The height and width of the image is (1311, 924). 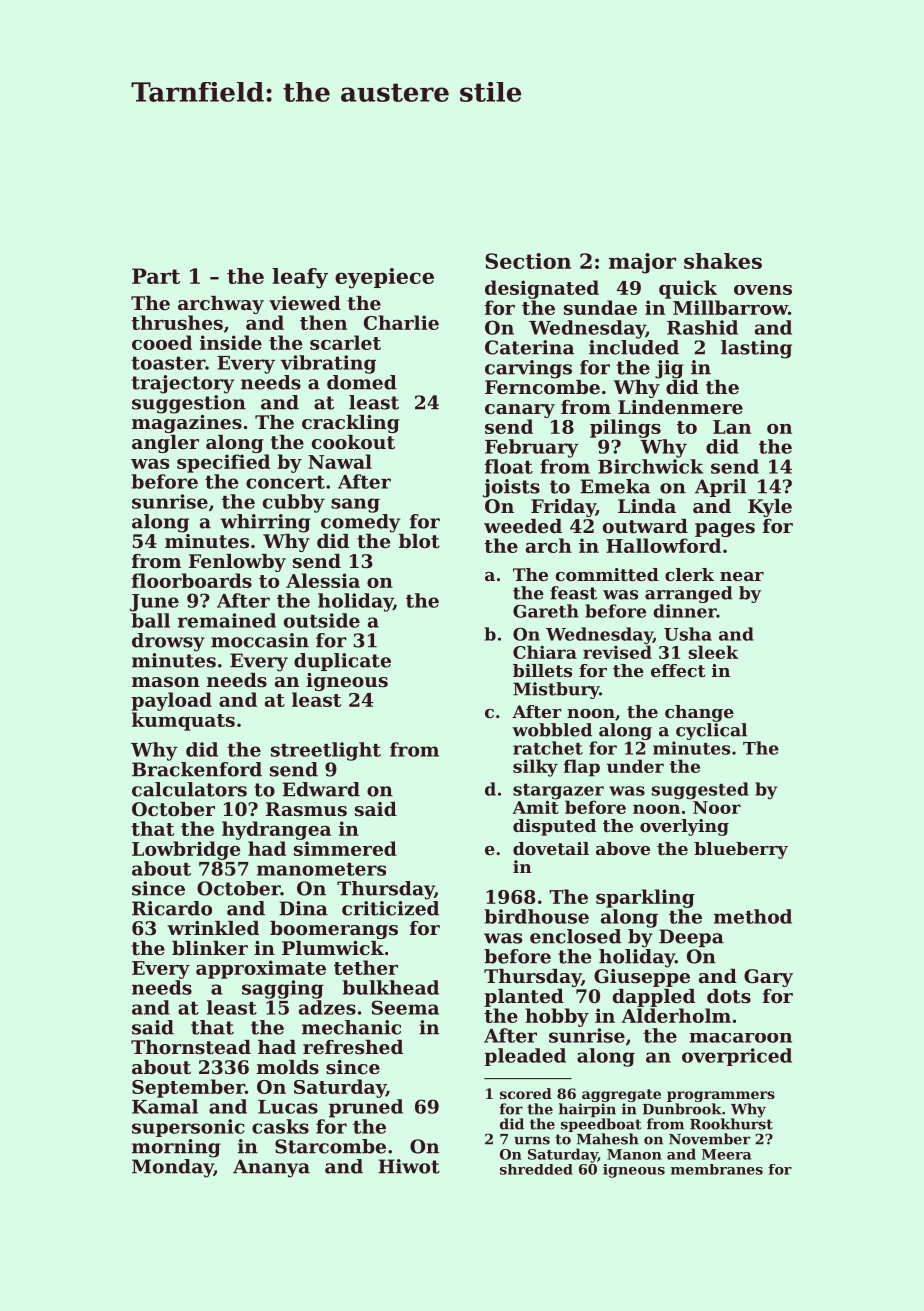 What do you see at coordinates (688, 634) in the image?
I see `Usha` at bounding box center [688, 634].
